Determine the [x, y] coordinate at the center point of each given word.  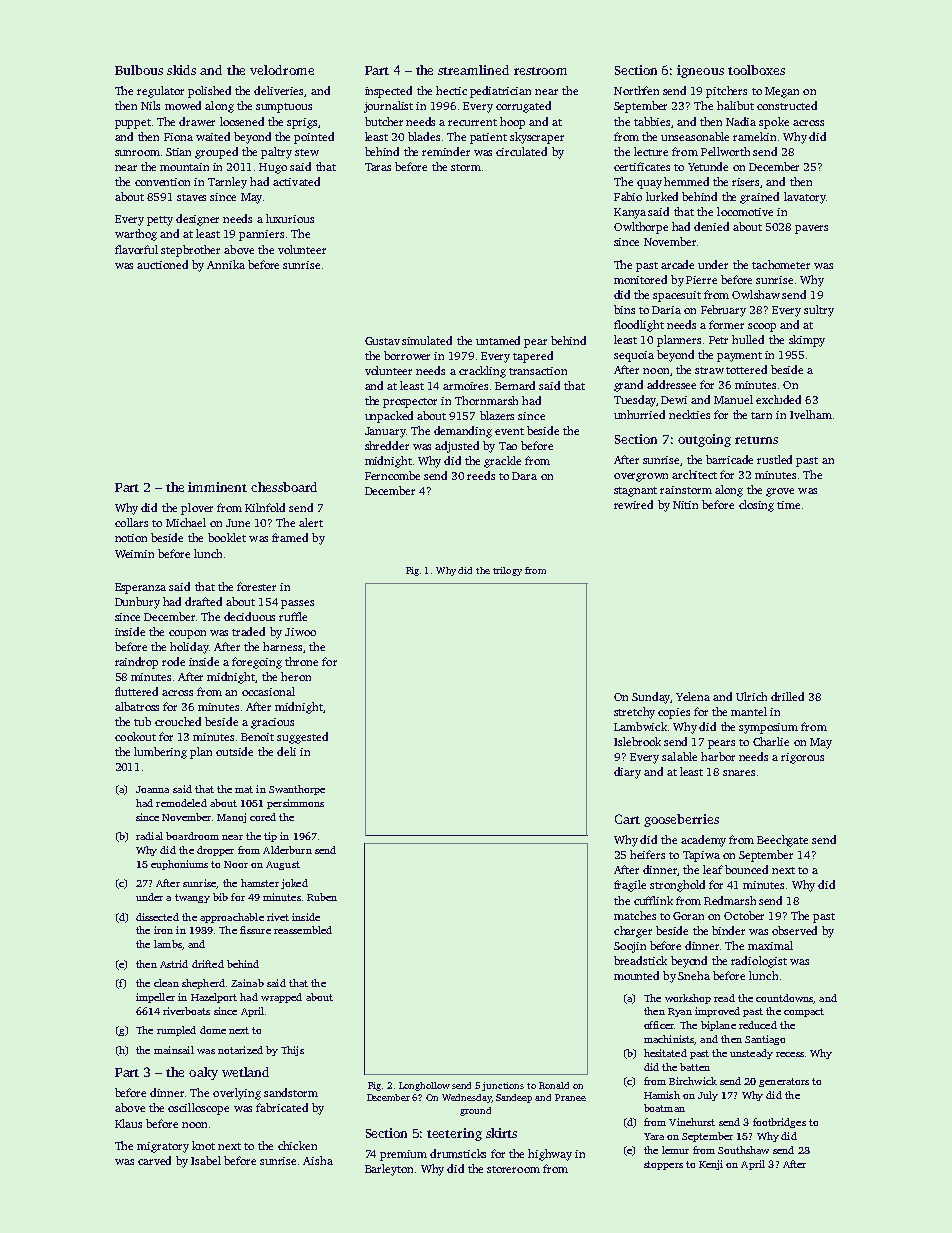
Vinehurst [692, 1122]
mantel [749, 711]
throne [301, 661]
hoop [512, 123]
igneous [700, 71]
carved [154, 1160]
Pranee [570, 1097]
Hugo [273, 168]
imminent [217, 487]
